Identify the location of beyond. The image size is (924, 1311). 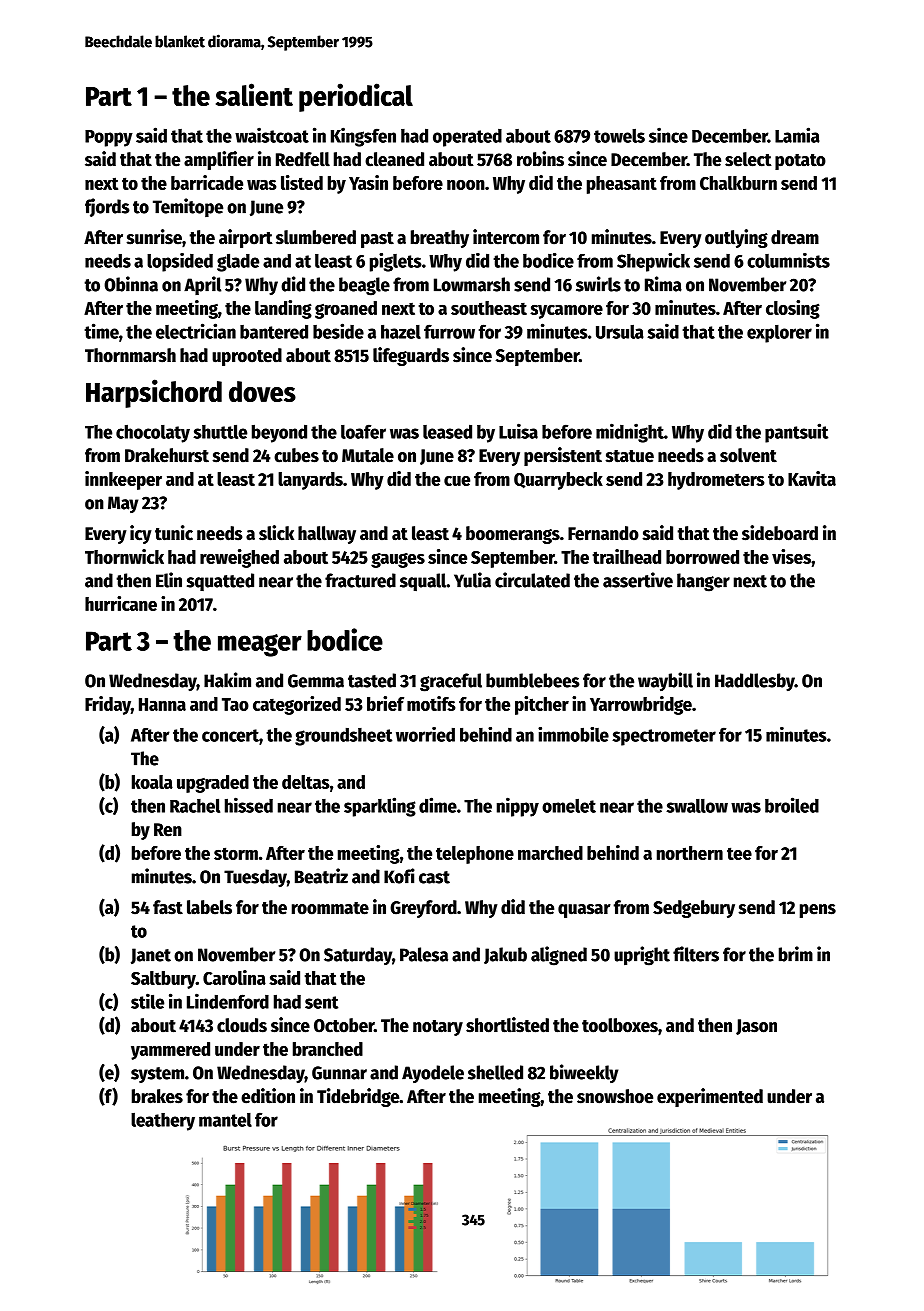
(279, 433).
